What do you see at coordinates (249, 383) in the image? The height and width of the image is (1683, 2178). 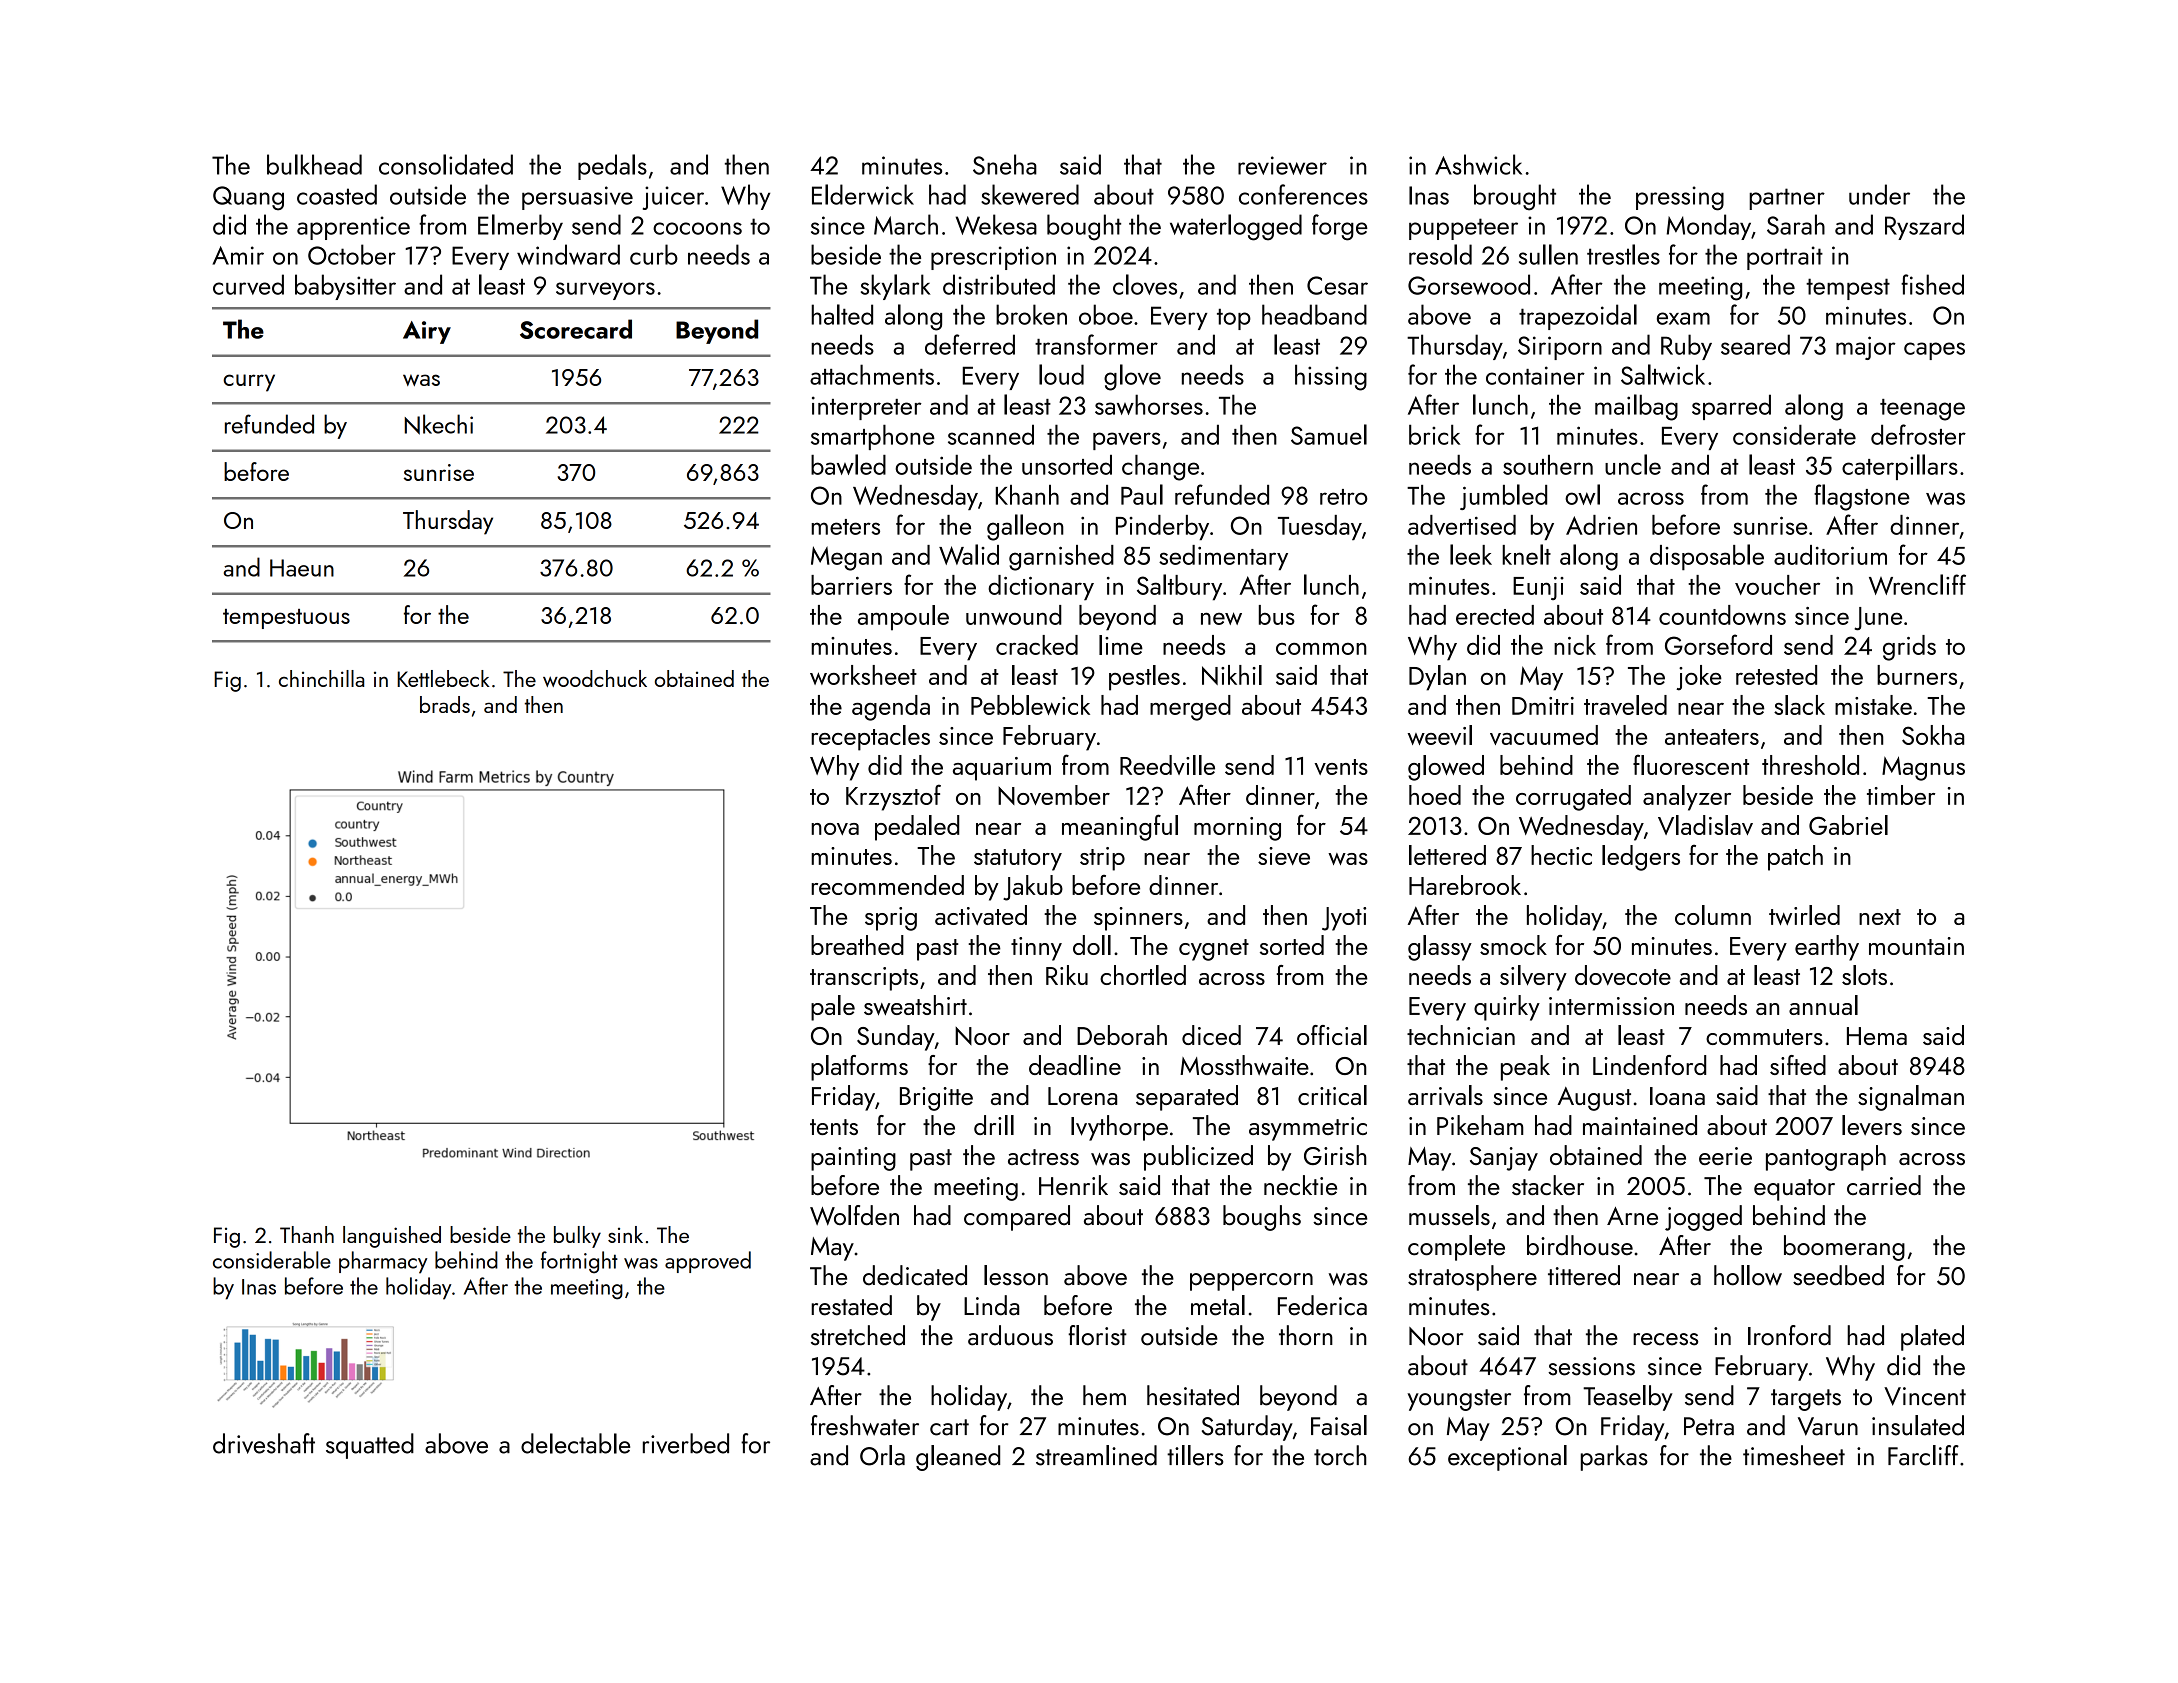 I see `curry` at bounding box center [249, 383].
